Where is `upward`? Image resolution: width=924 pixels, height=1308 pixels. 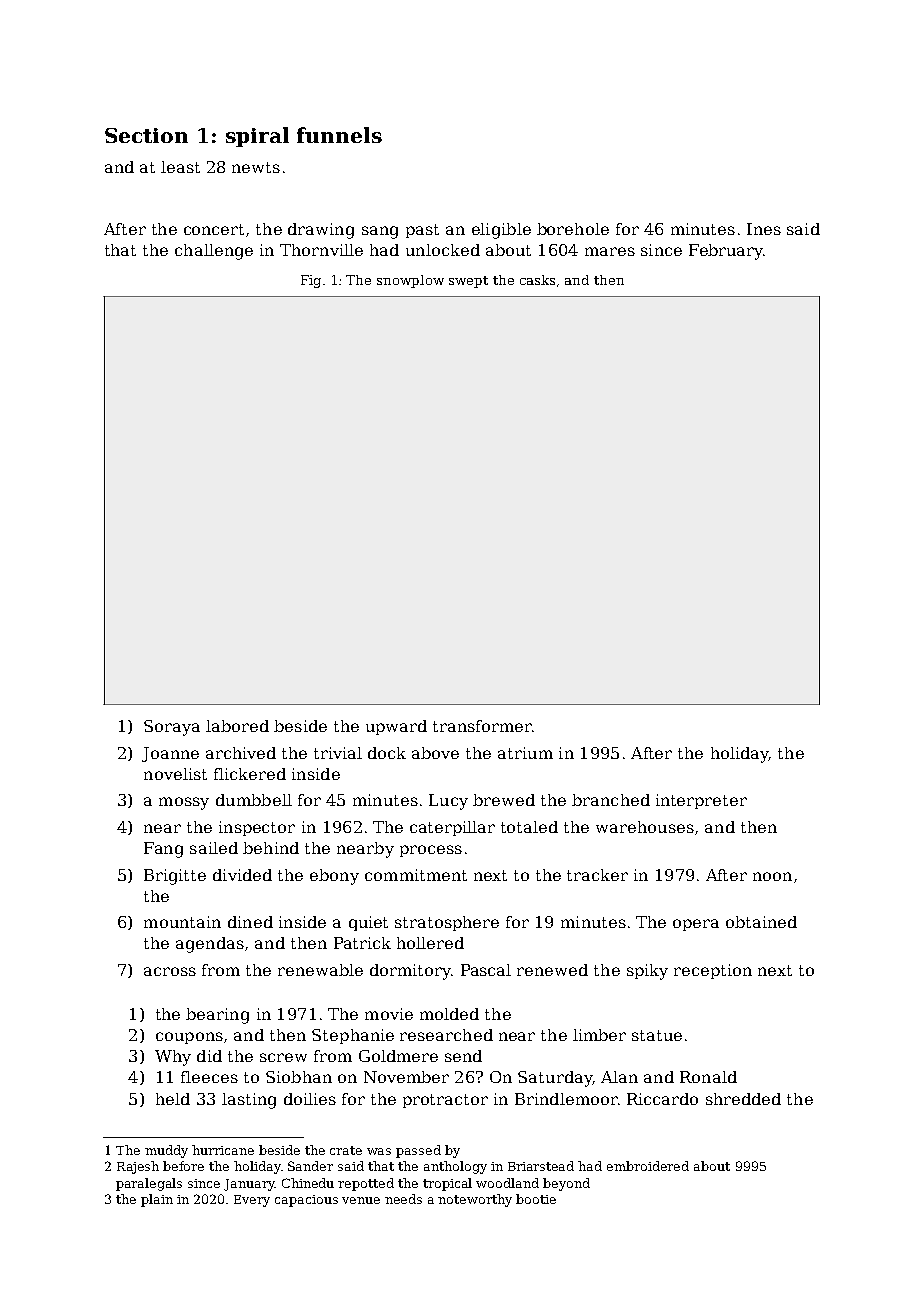 upward is located at coordinates (396, 727).
